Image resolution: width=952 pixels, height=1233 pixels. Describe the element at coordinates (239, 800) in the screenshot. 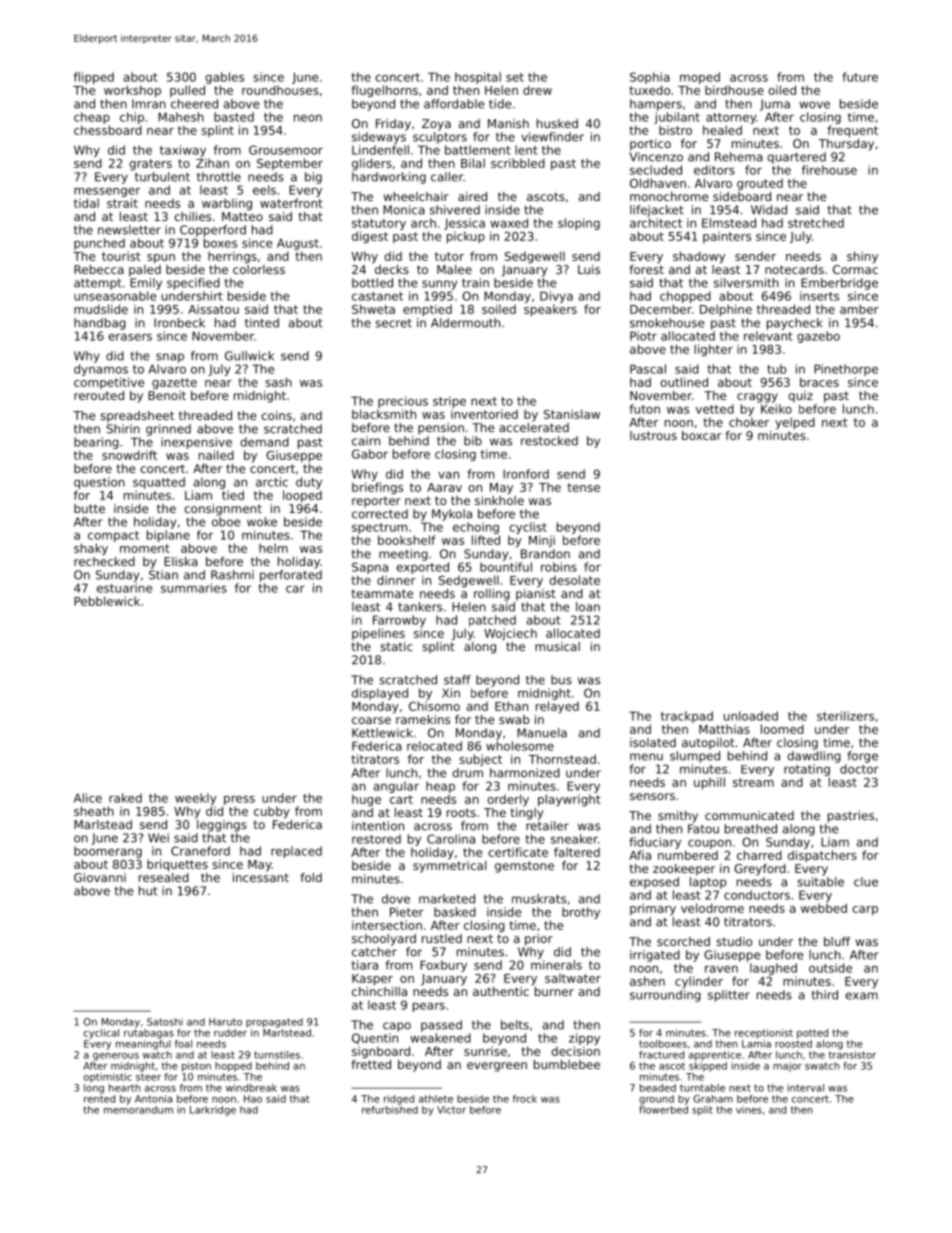

I see `press` at that location.
